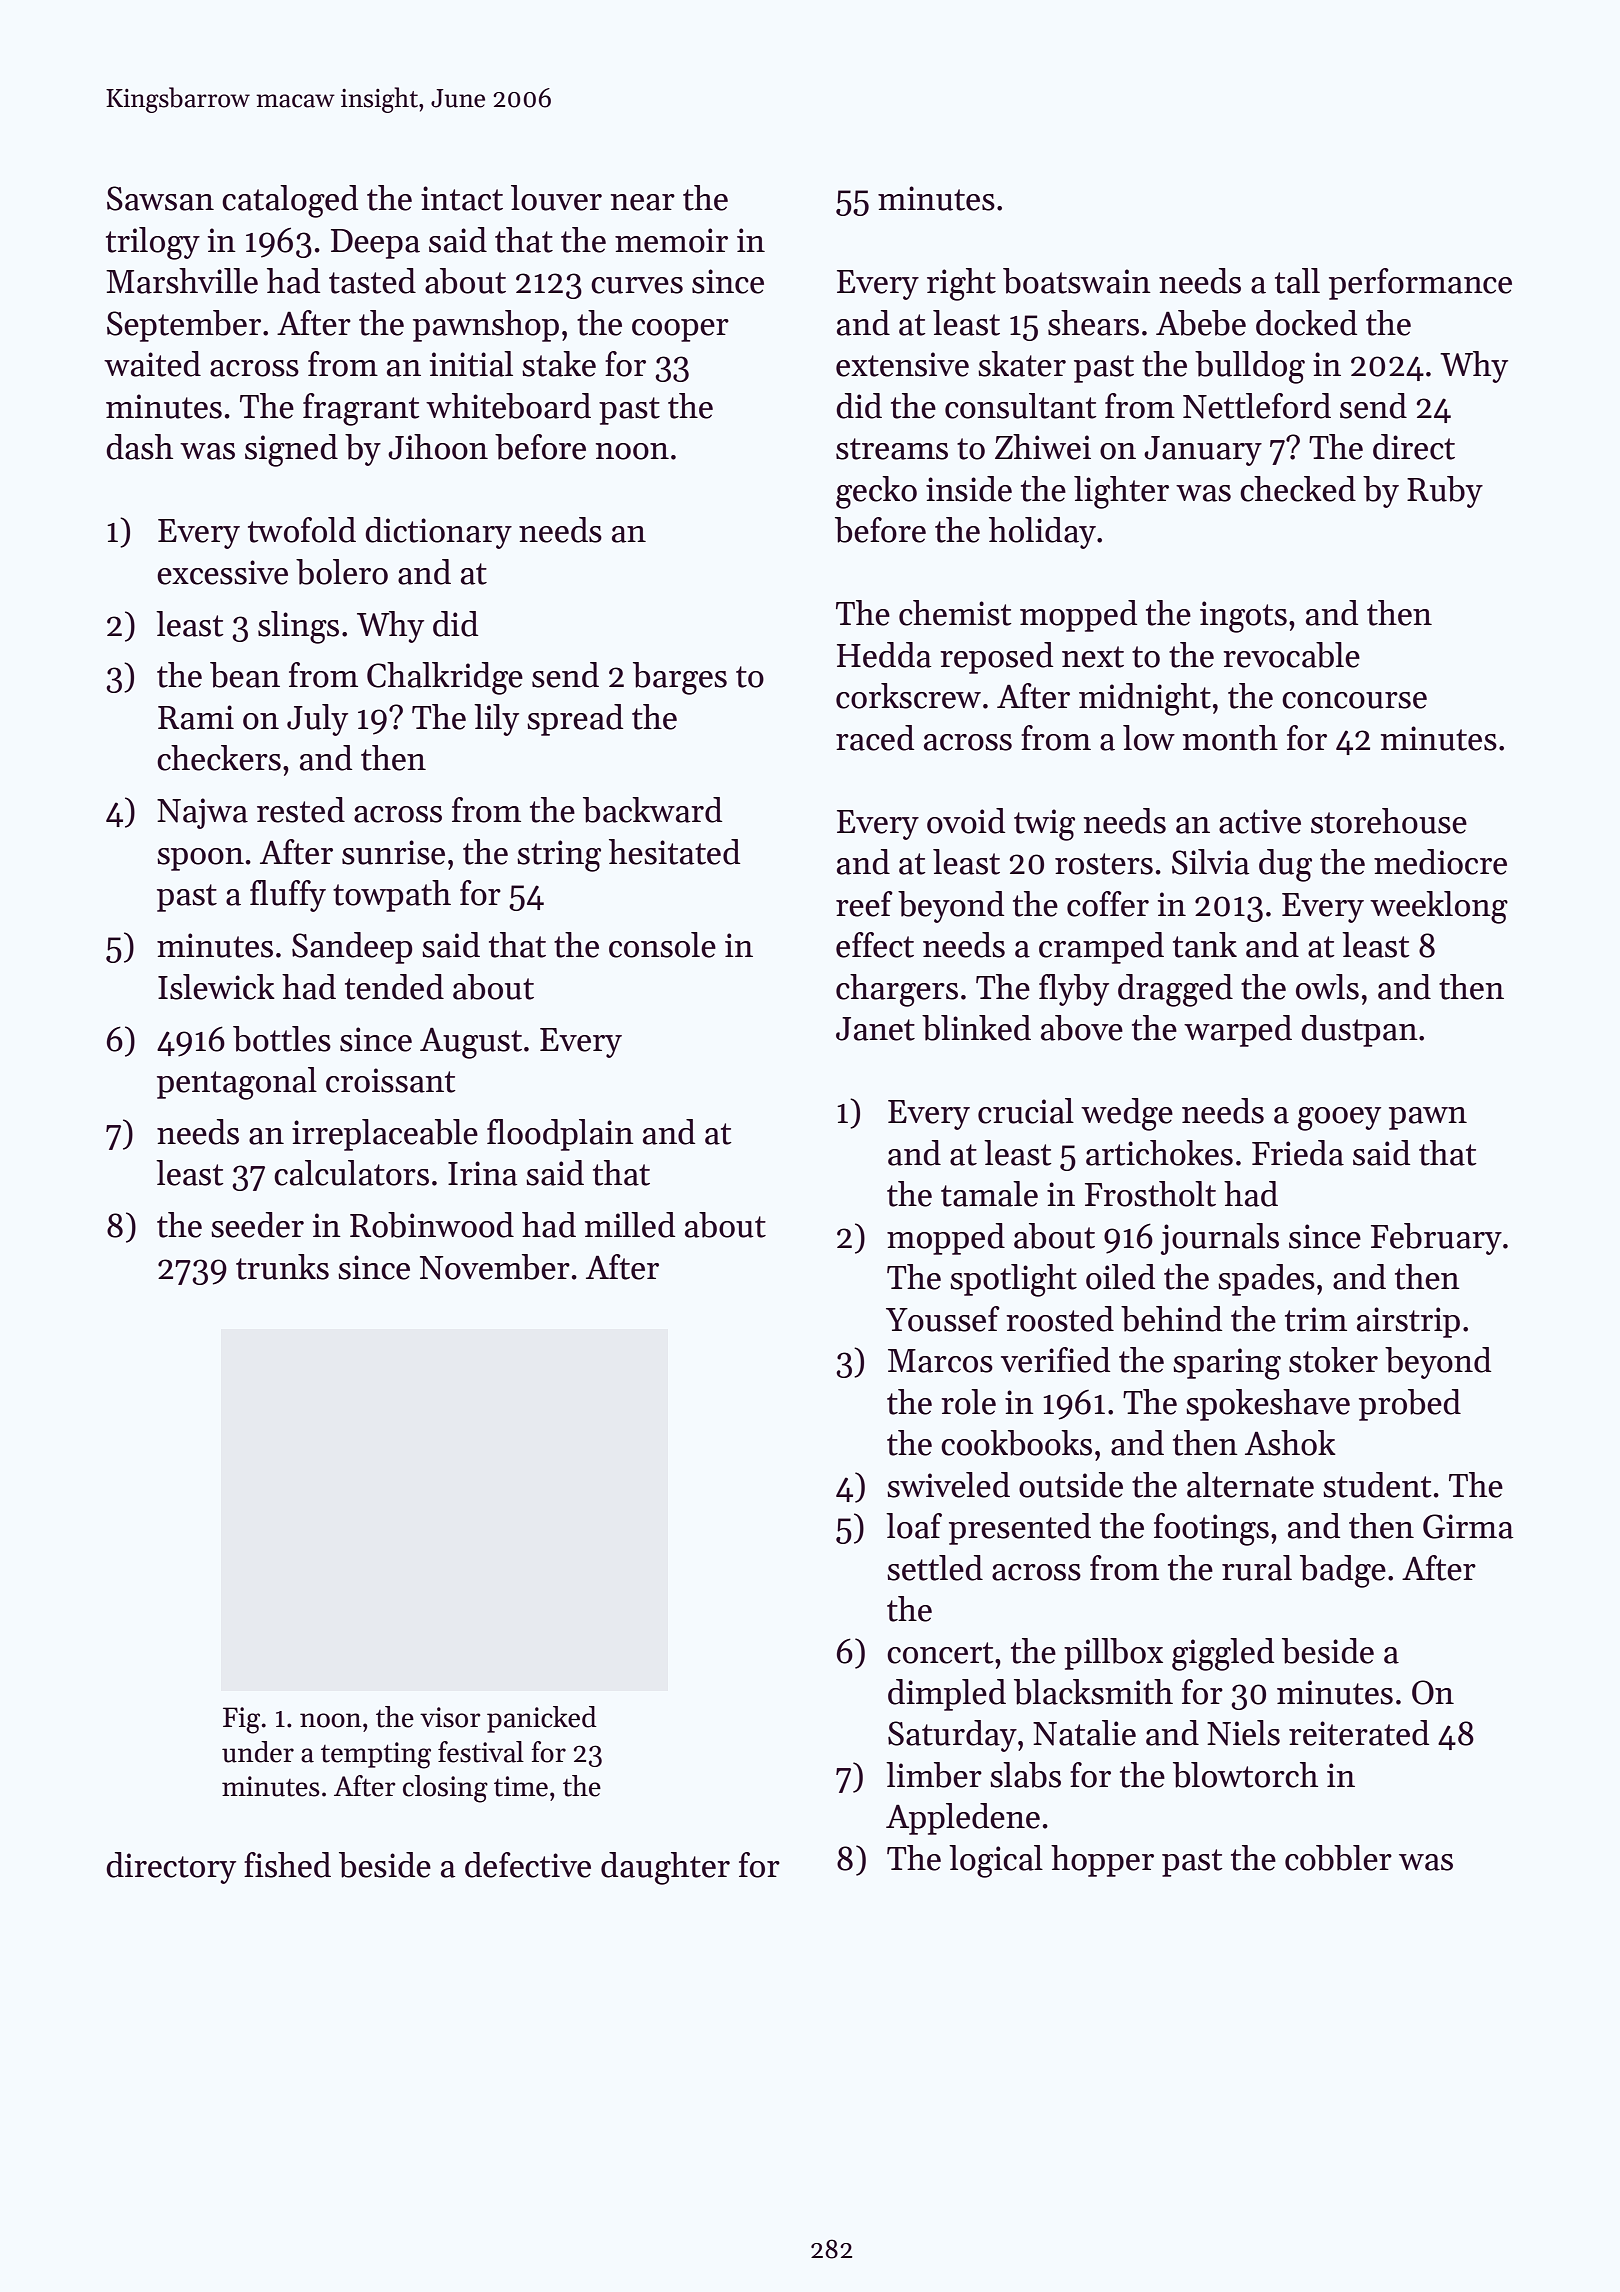 The width and height of the document is (1620, 2292). I want to click on signed, so click(291, 450).
